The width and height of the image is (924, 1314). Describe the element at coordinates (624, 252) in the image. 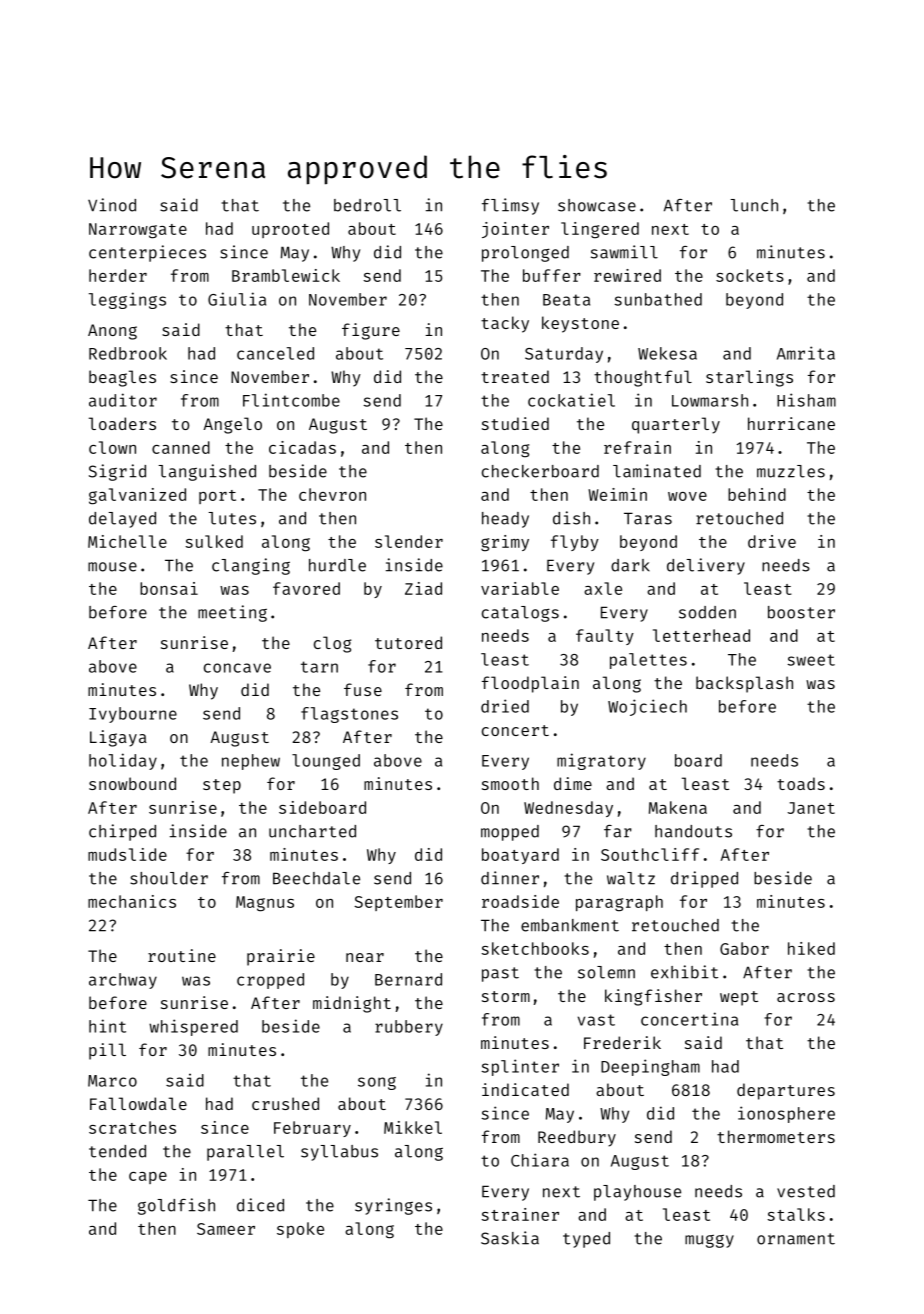

I see `sawmill` at that location.
